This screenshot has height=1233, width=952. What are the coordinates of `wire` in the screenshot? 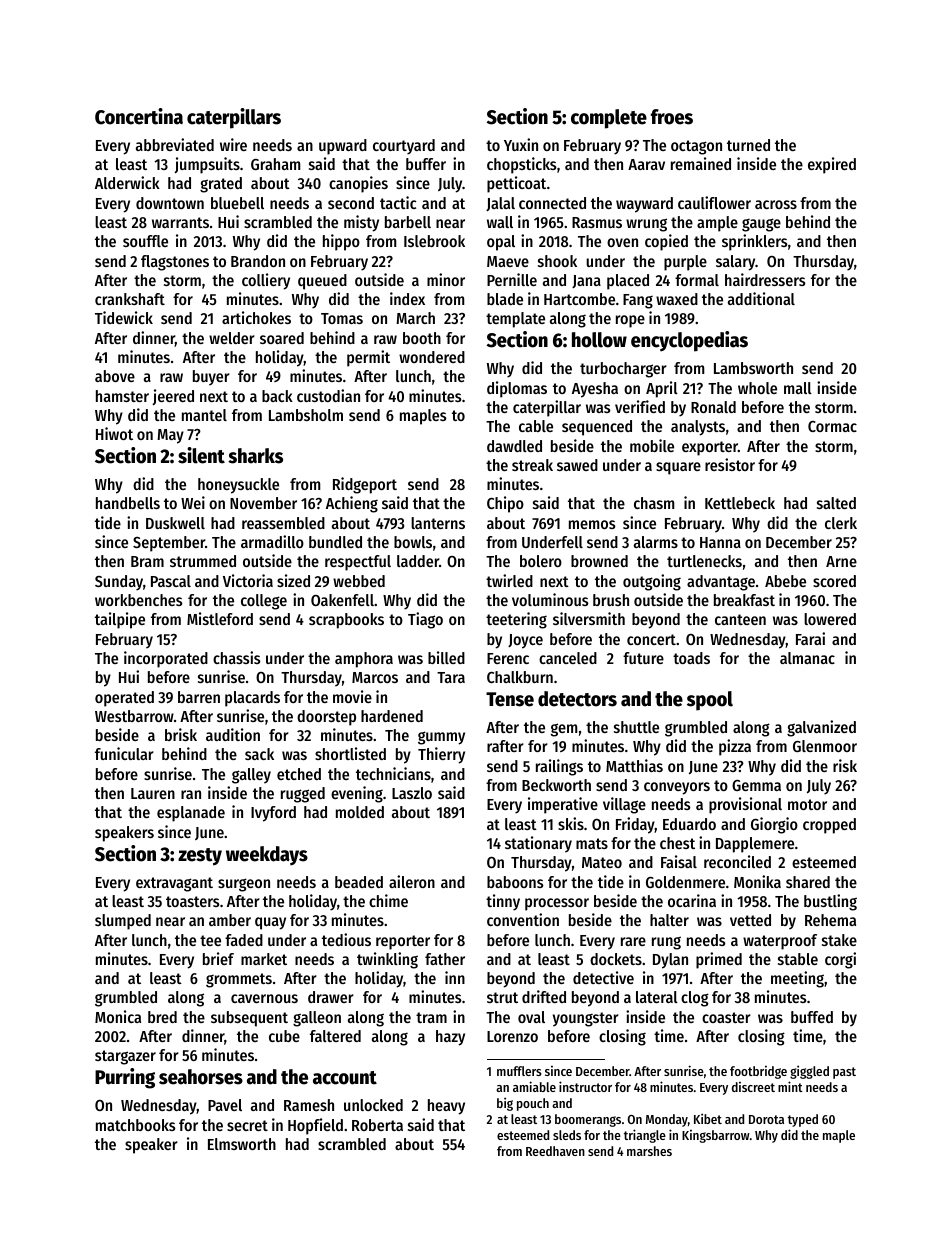 It's located at (233, 144).
